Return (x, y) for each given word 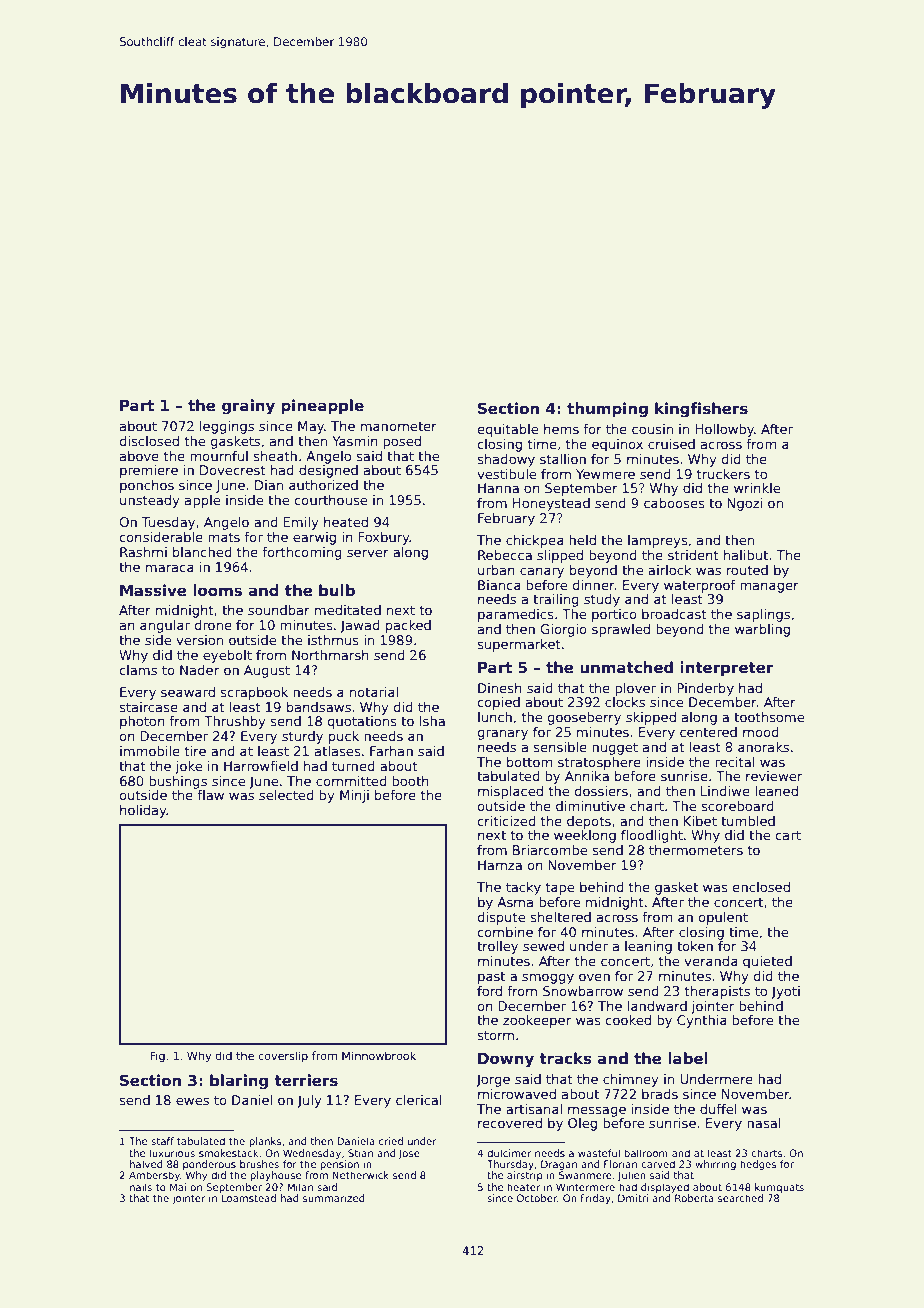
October (537, 1198)
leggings (227, 427)
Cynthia (702, 1021)
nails (141, 1187)
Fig (158, 1057)
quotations (362, 722)
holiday (143, 811)
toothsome (769, 717)
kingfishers (701, 410)
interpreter (726, 668)
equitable (508, 430)
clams (138, 670)
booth (410, 781)
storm (496, 1035)
